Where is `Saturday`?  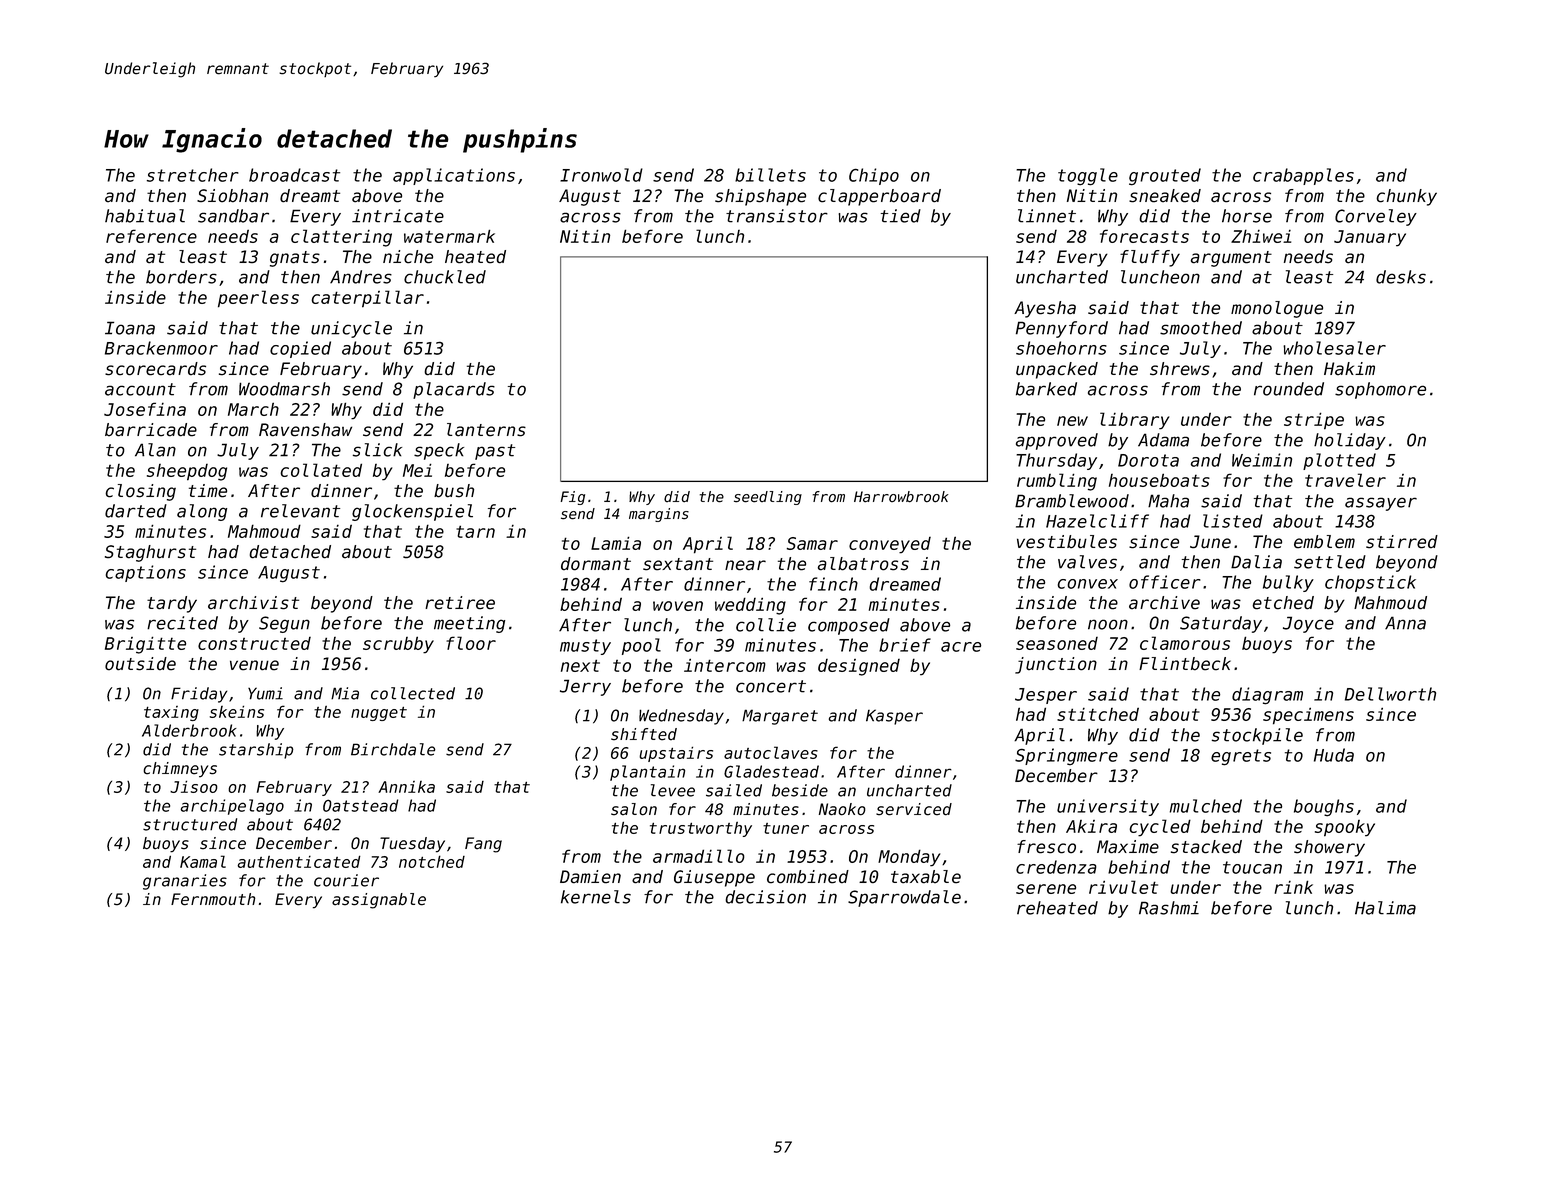 Saturday is located at coordinates (1221, 624).
